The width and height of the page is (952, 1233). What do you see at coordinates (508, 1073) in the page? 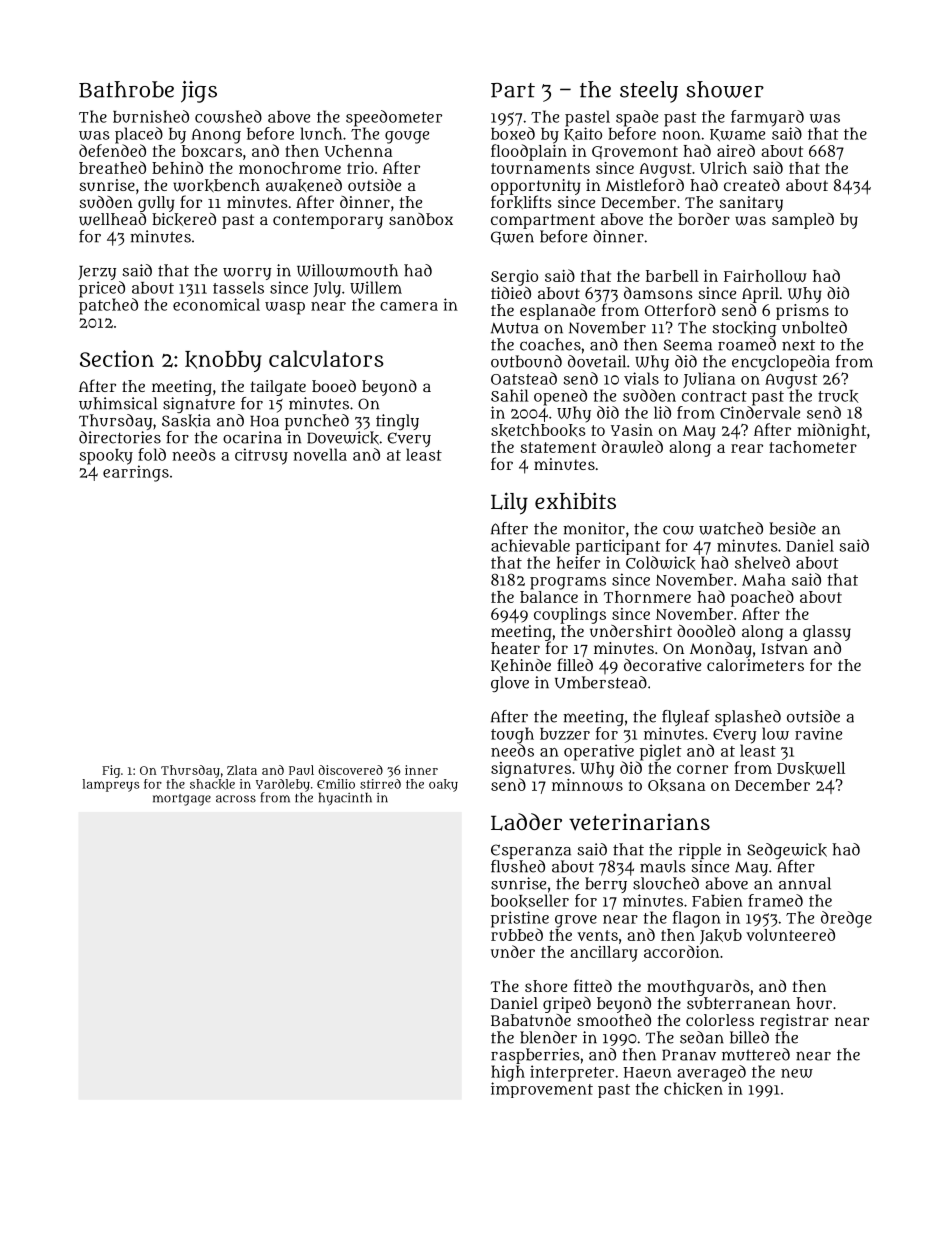
I see `high` at bounding box center [508, 1073].
